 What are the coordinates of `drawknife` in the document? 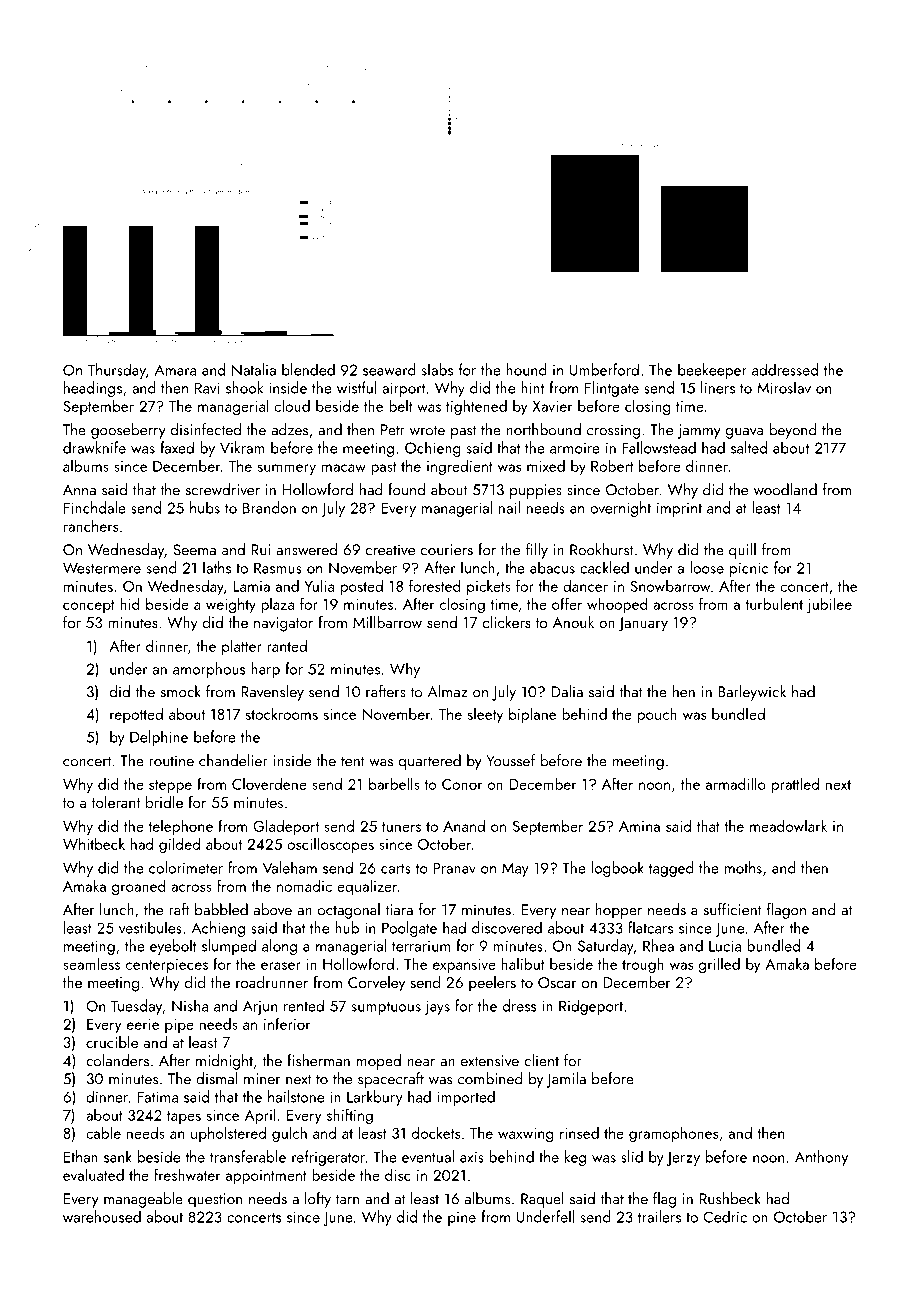 It's located at (94, 447).
